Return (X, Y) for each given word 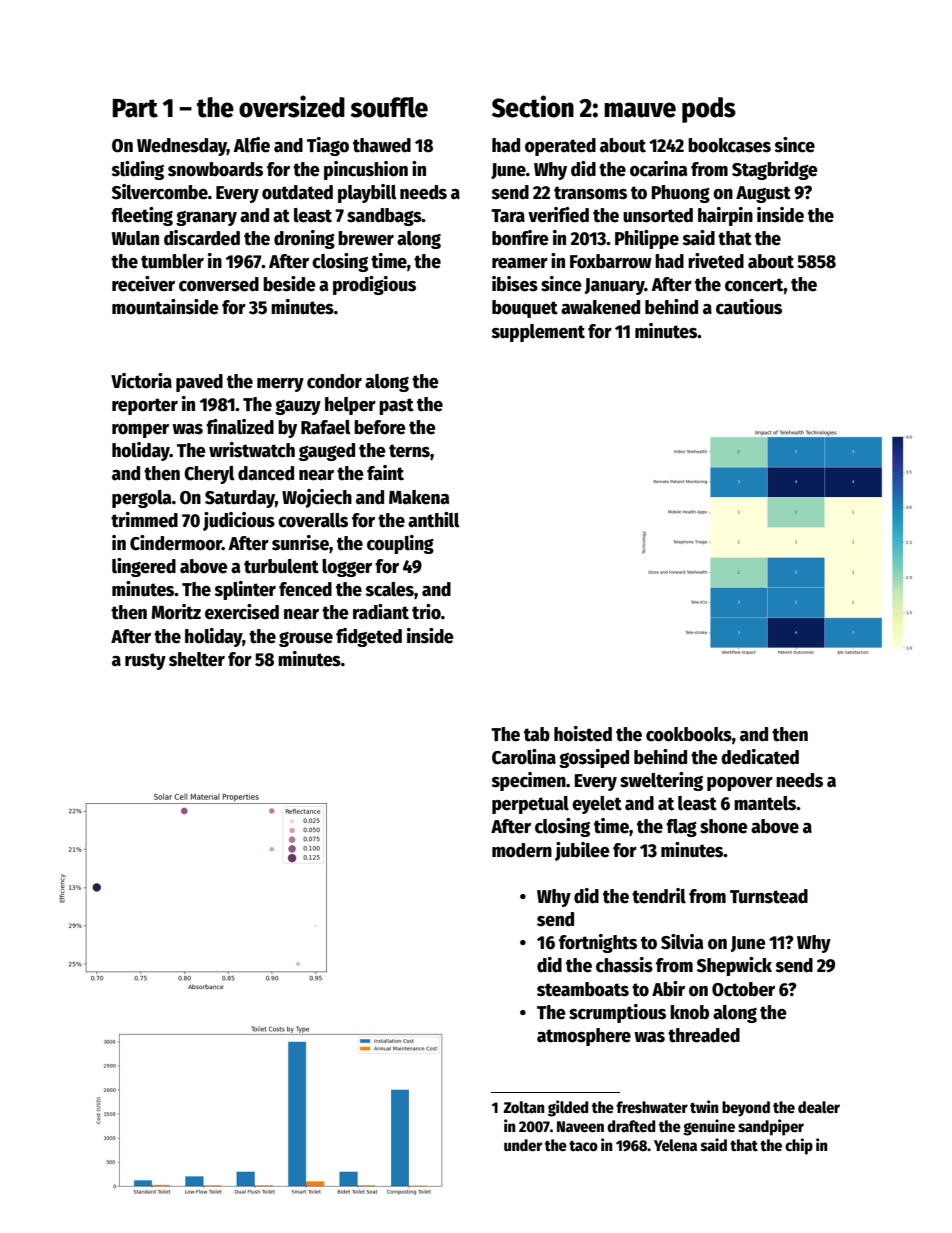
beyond (746, 1109)
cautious (749, 307)
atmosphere (584, 1037)
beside (289, 284)
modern (522, 850)
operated (560, 147)
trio (426, 612)
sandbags (384, 217)
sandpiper (771, 1127)
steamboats (583, 989)
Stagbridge (775, 170)
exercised (242, 612)
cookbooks (689, 734)
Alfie (251, 145)
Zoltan (524, 1107)
